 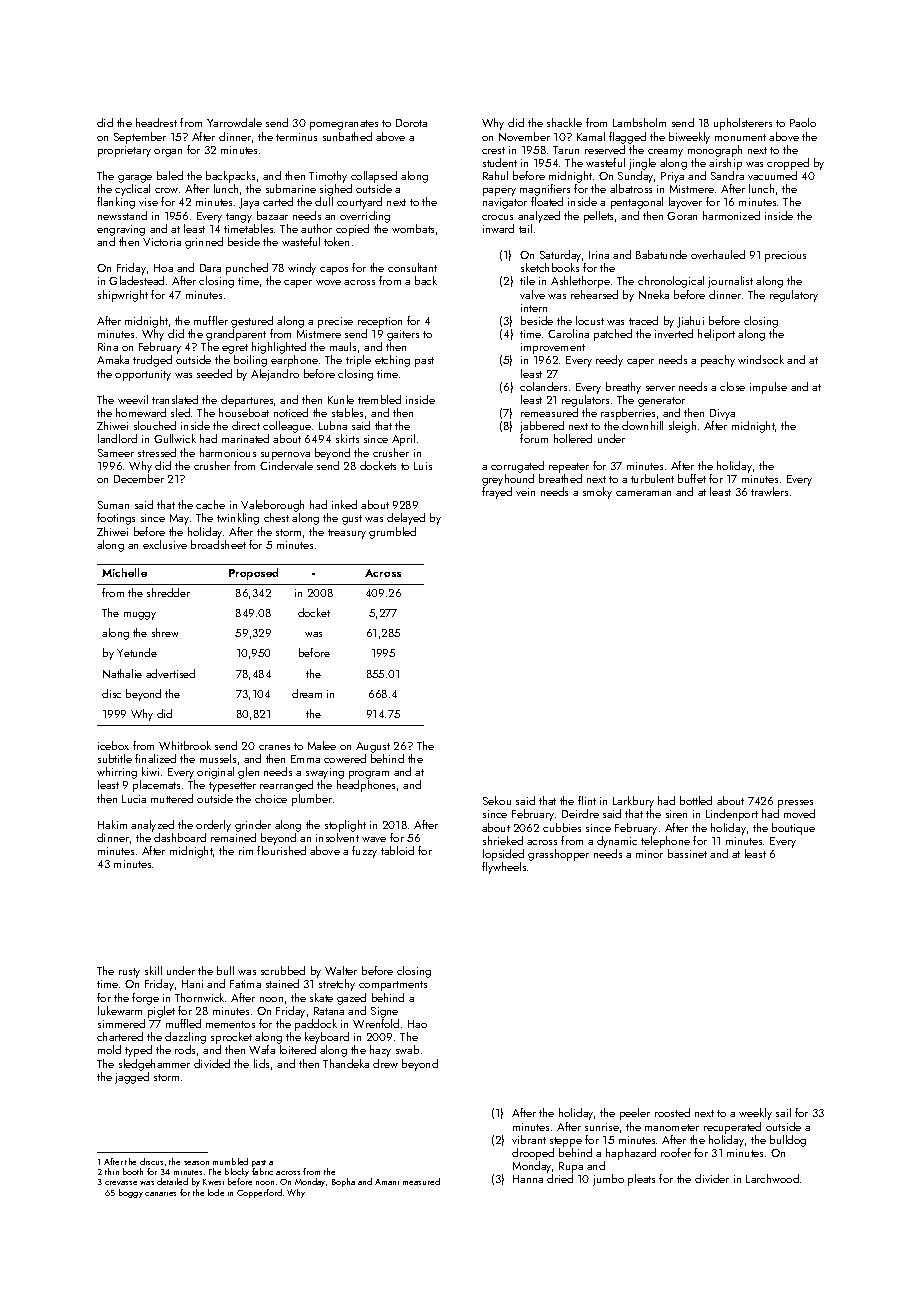 What do you see at coordinates (403, 440) in the screenshot?
I see `April` at bounding box center [403, 440].
